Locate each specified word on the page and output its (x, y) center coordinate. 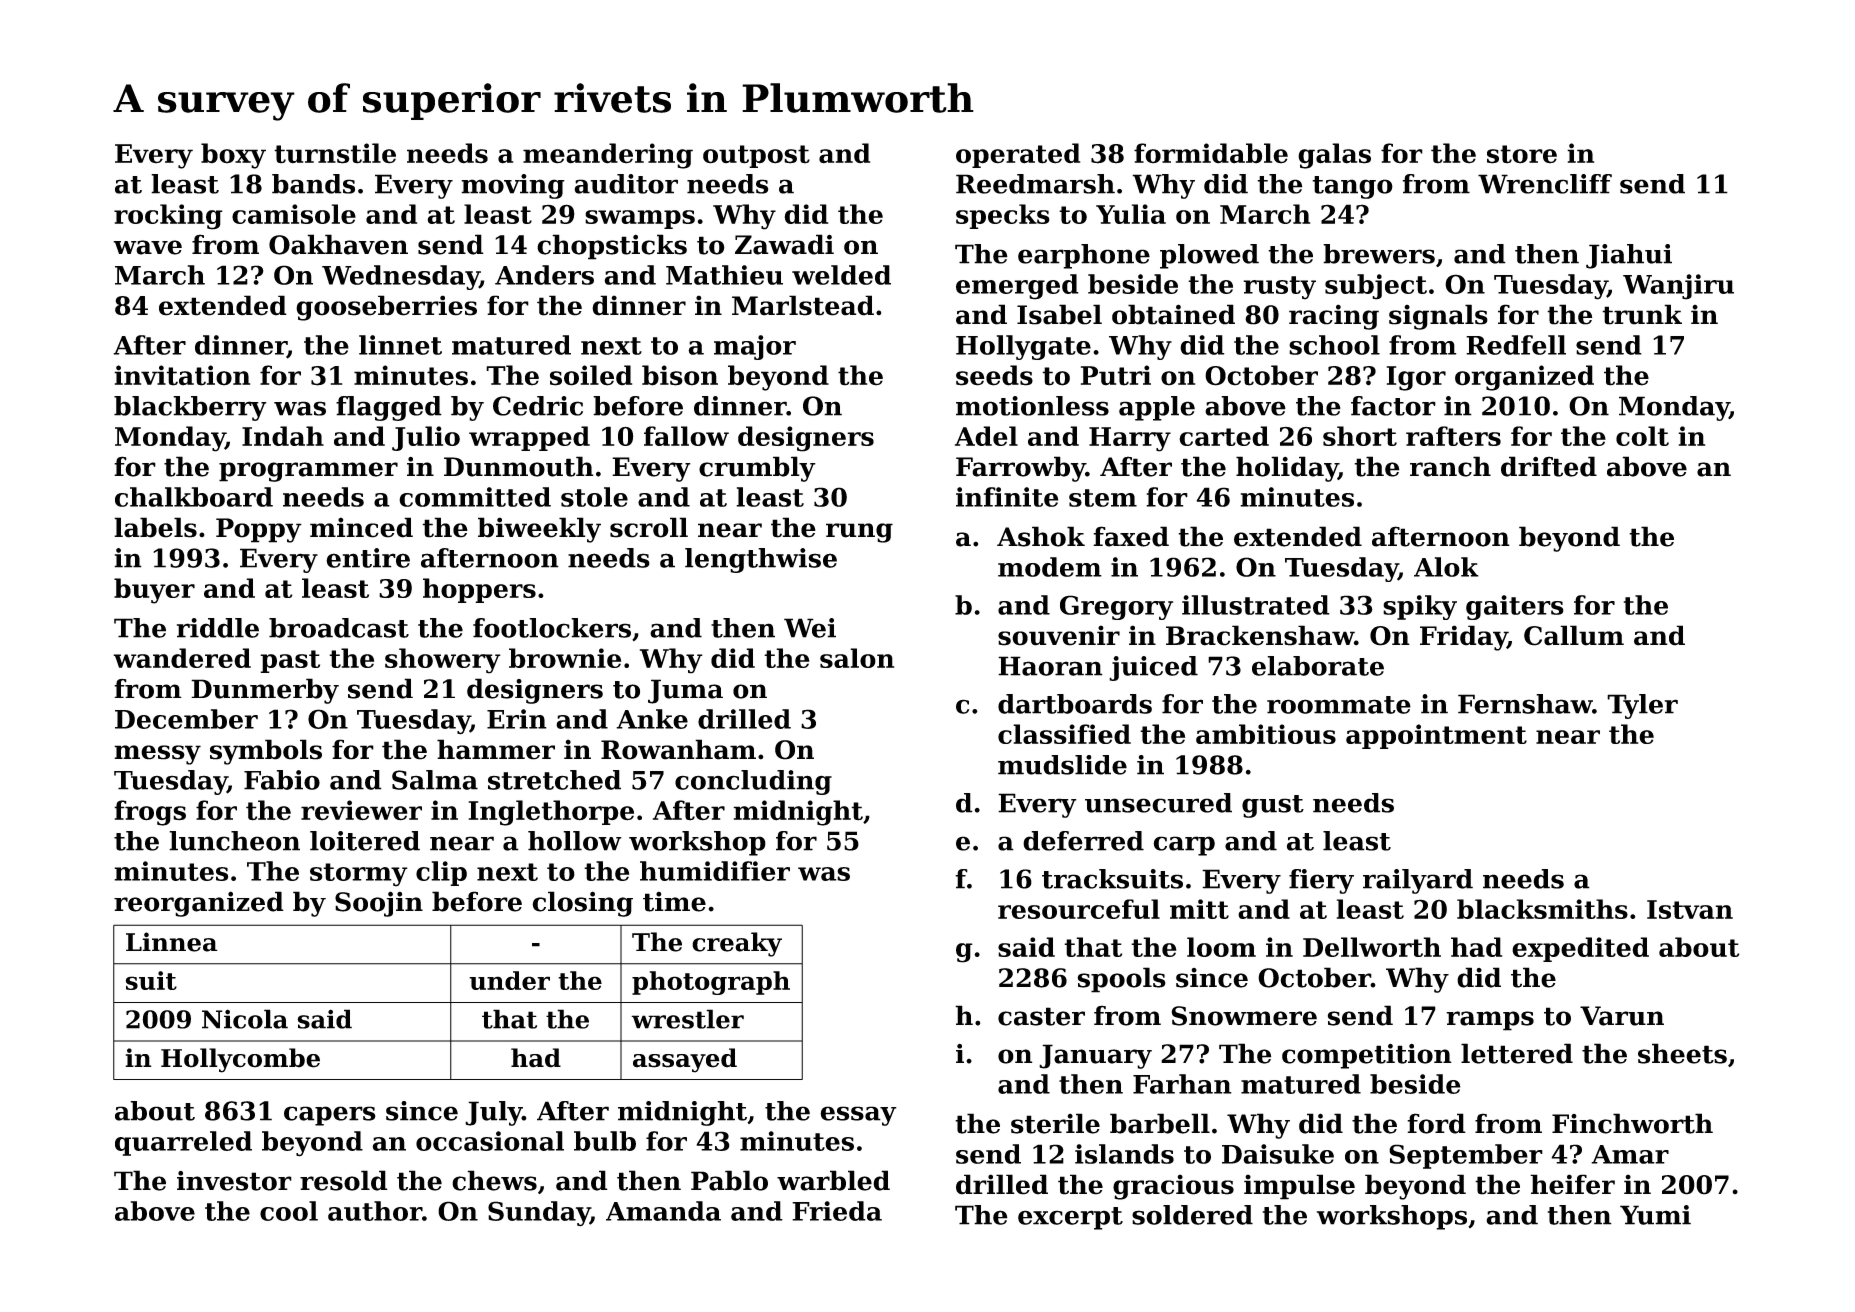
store (1522, 154)
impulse (1299, 1187)
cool (289, 1211)
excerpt (1070, 1218)
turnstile (335, 153)
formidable (1211, 153)
